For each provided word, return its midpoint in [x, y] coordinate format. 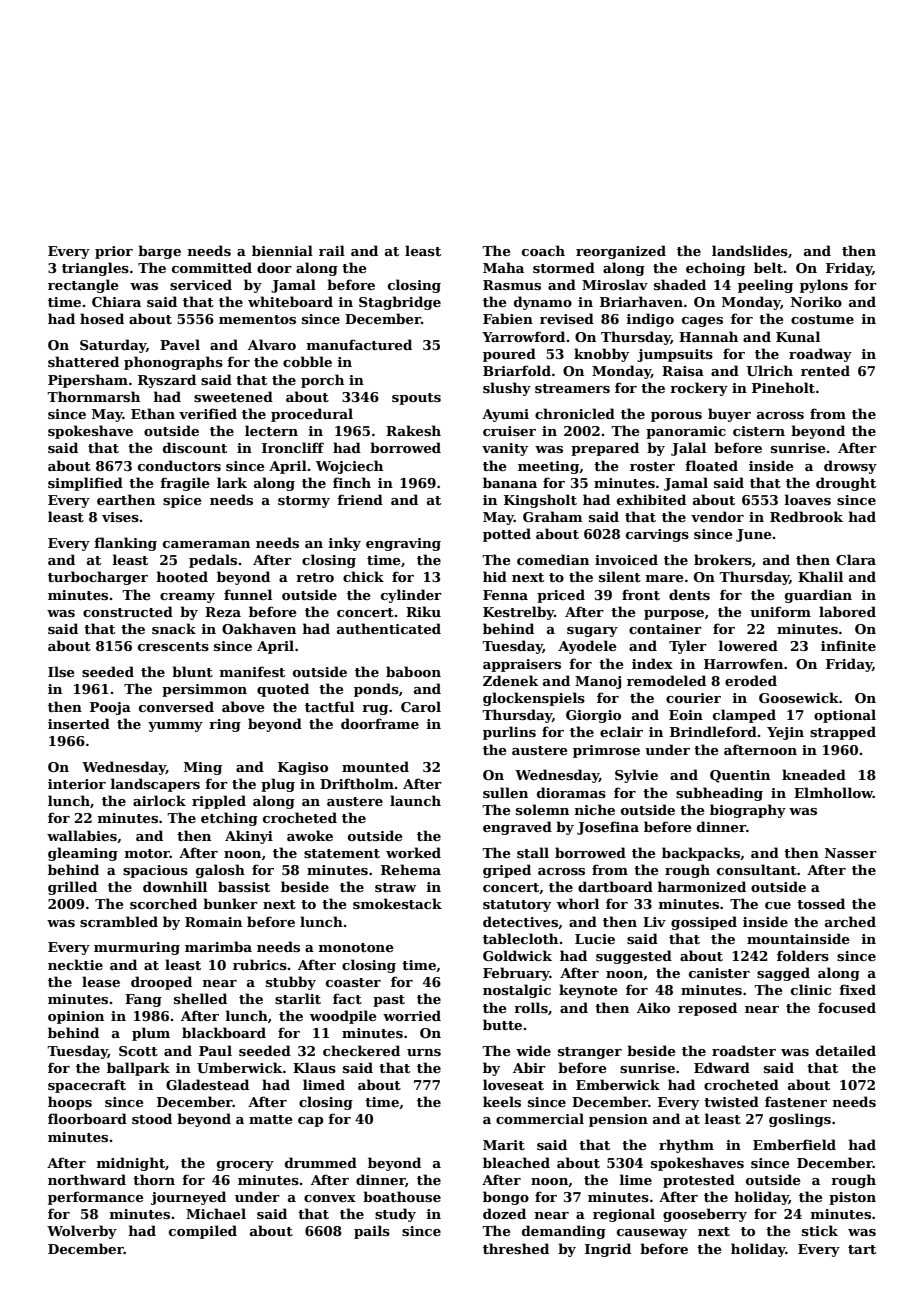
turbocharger [98, 578]
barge [159, 252]
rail [332, 250]
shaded [680, 284]
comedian [553, 559]
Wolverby [82, 1232]
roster [652, 466]
